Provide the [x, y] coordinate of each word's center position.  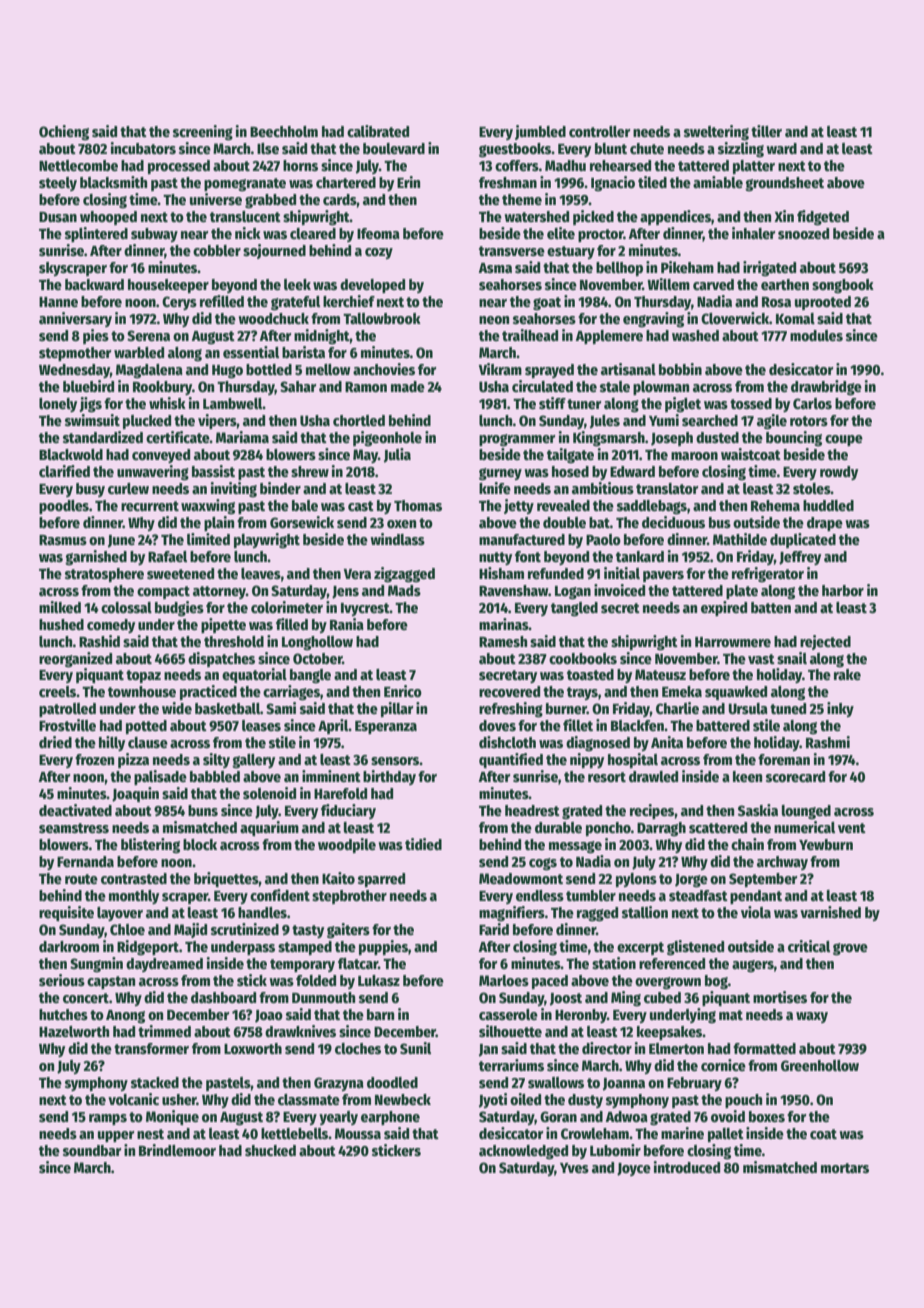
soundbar [92, 1150]
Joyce [634, 1169]
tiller [766, 131]
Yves [574, 1168]
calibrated [378, 131]
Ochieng [64, 132]
